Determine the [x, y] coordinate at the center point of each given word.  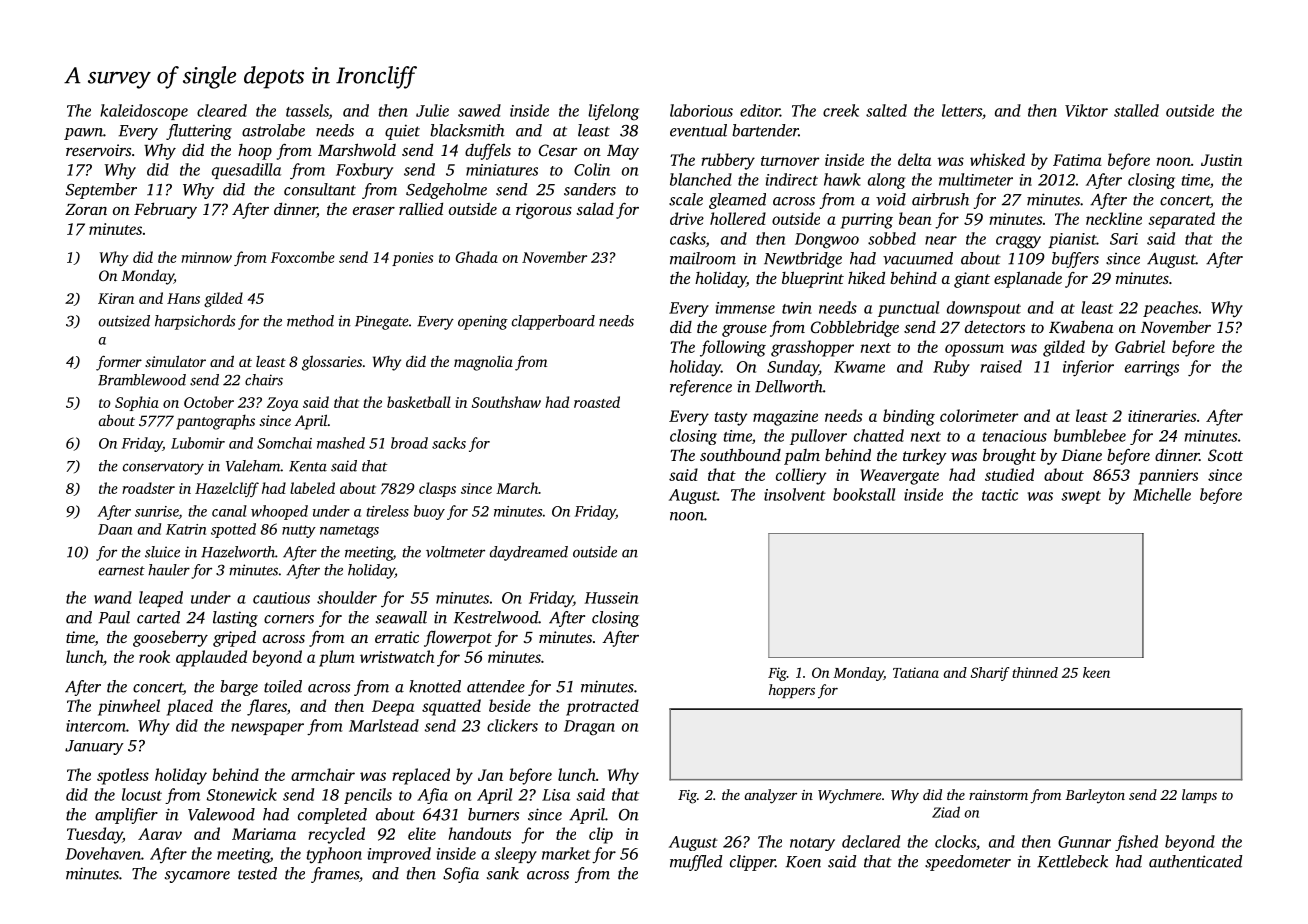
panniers [1168, 477]
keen [1096, 672]
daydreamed [529, 553]
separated [1181, 220]
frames [335, 875]
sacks [449, 443]
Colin [592, 169]
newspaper [267, 729]
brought [1009, 457]
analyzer [770, 796]
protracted [602, 707]
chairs [264, 380]
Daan [115, 529]
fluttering [199, 132]
